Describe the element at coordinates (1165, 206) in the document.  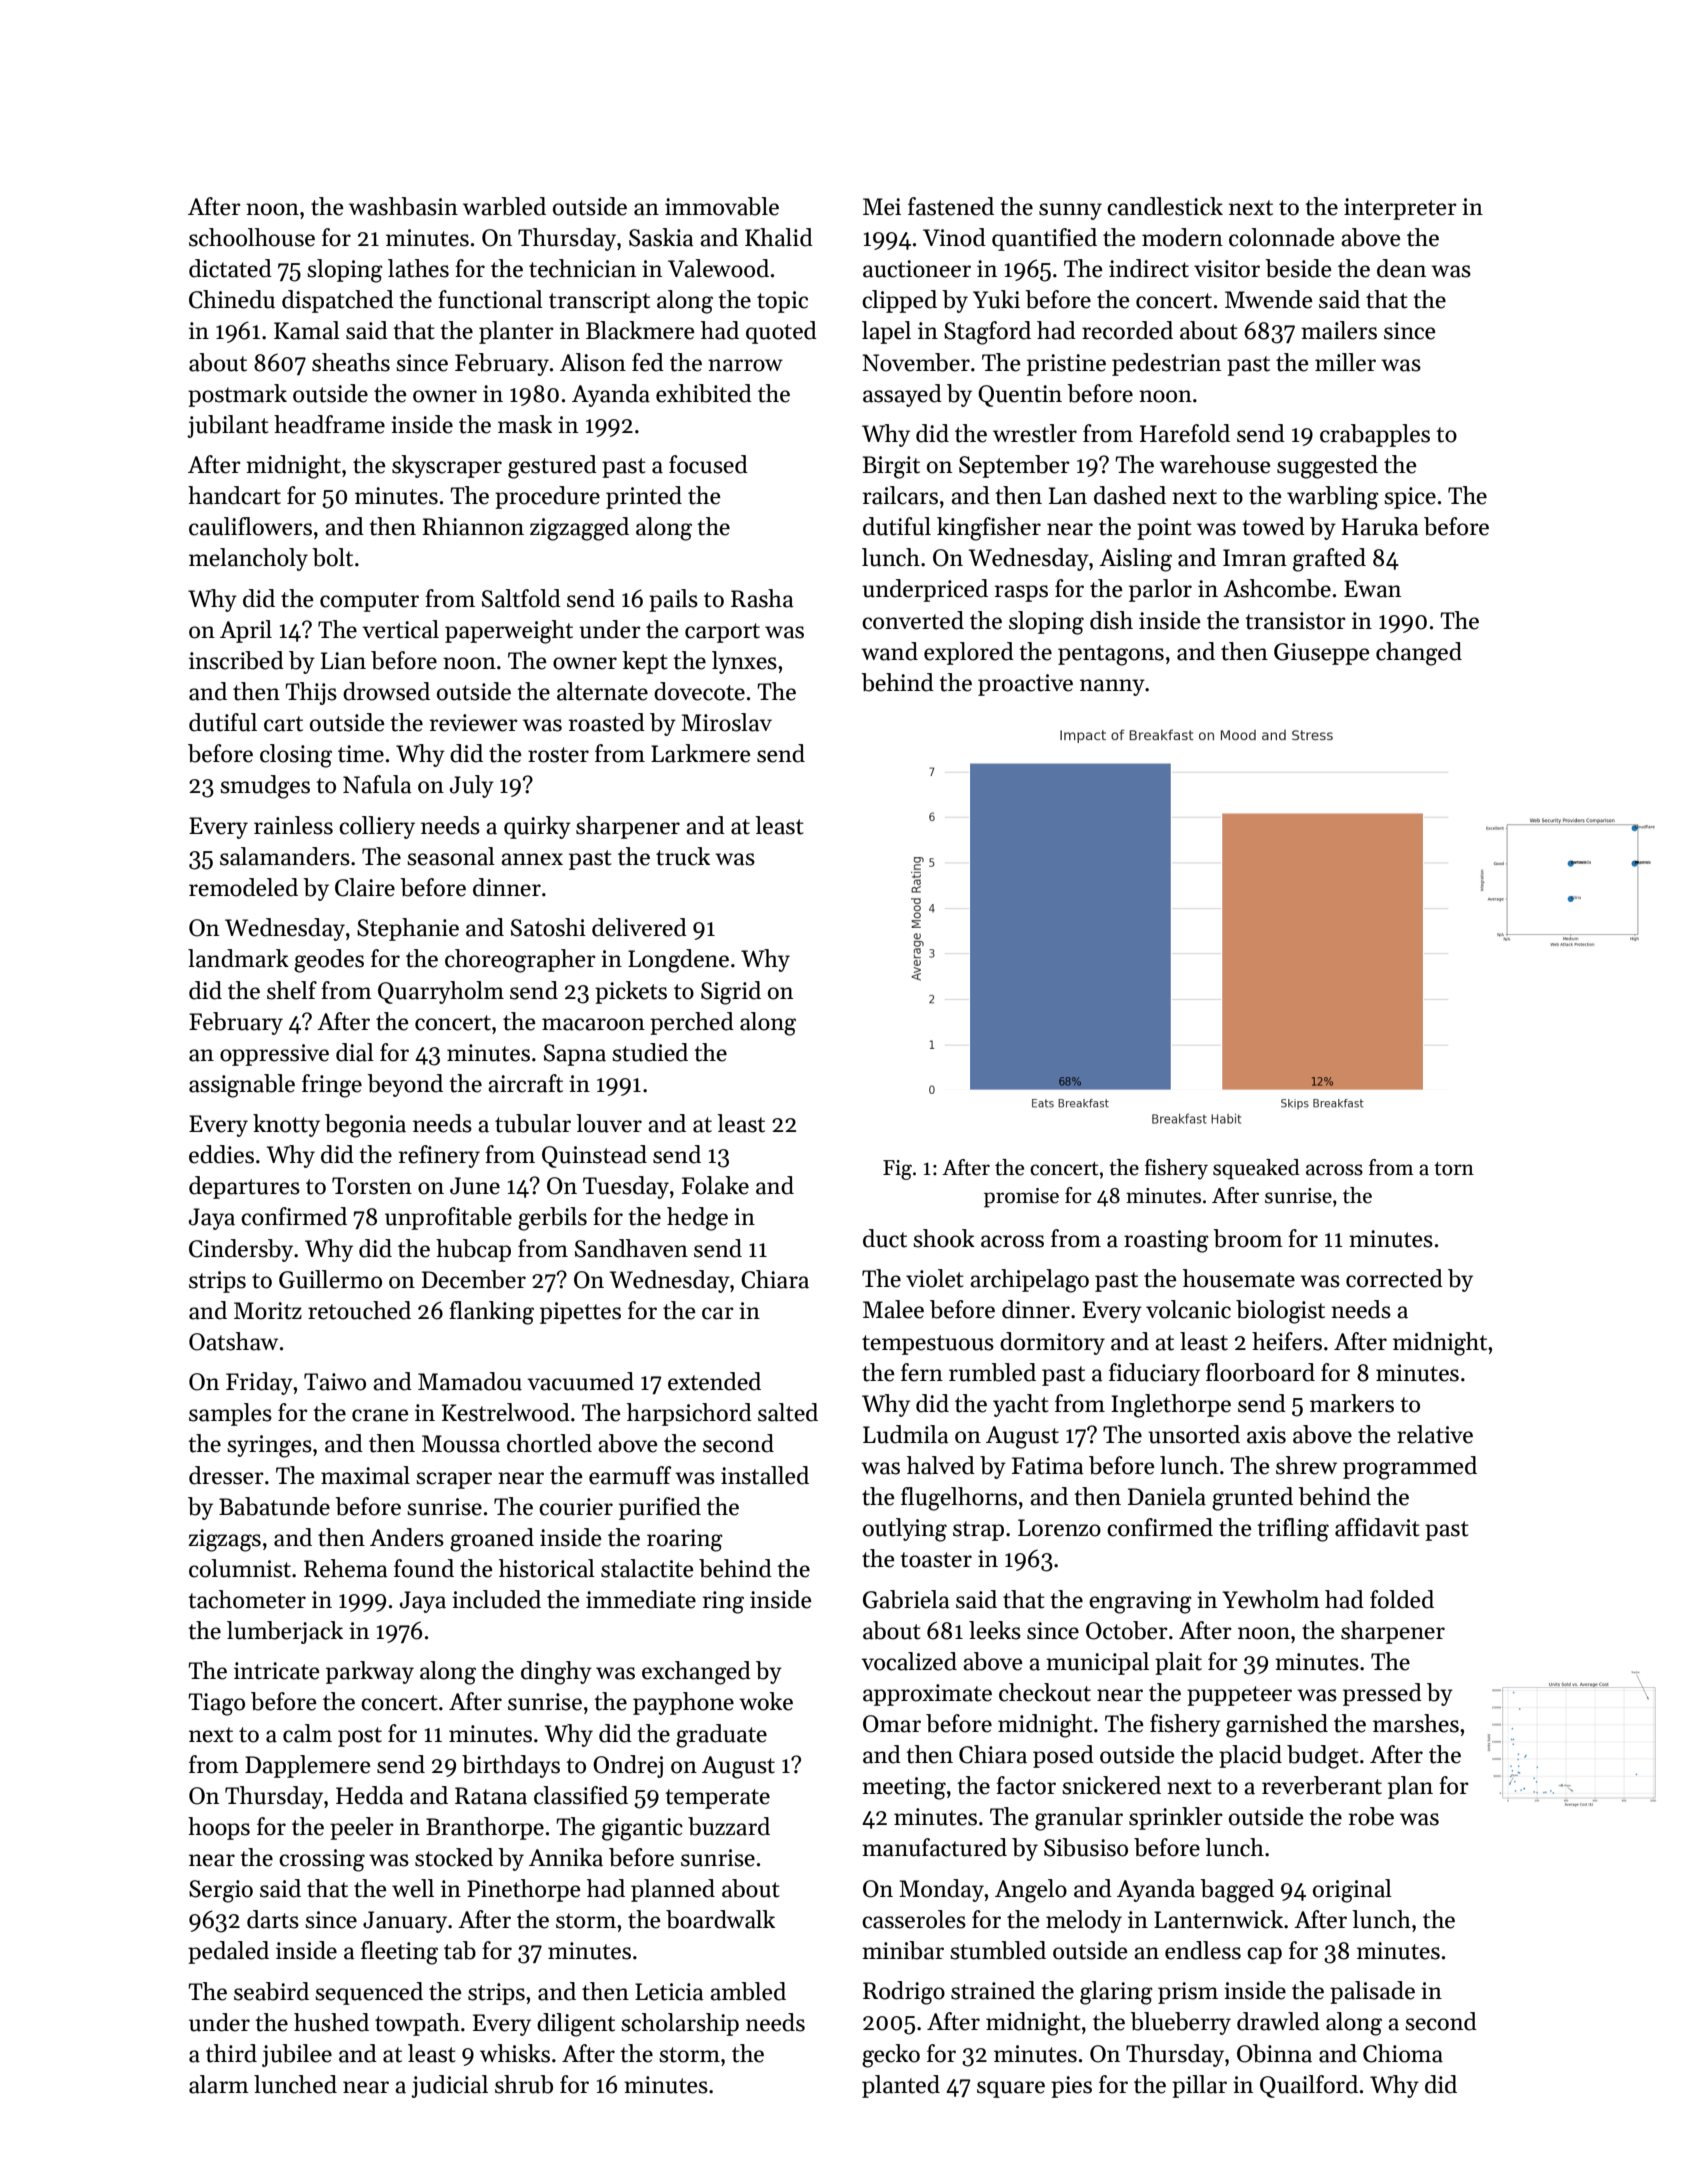
I see `candlestick` at that location.
